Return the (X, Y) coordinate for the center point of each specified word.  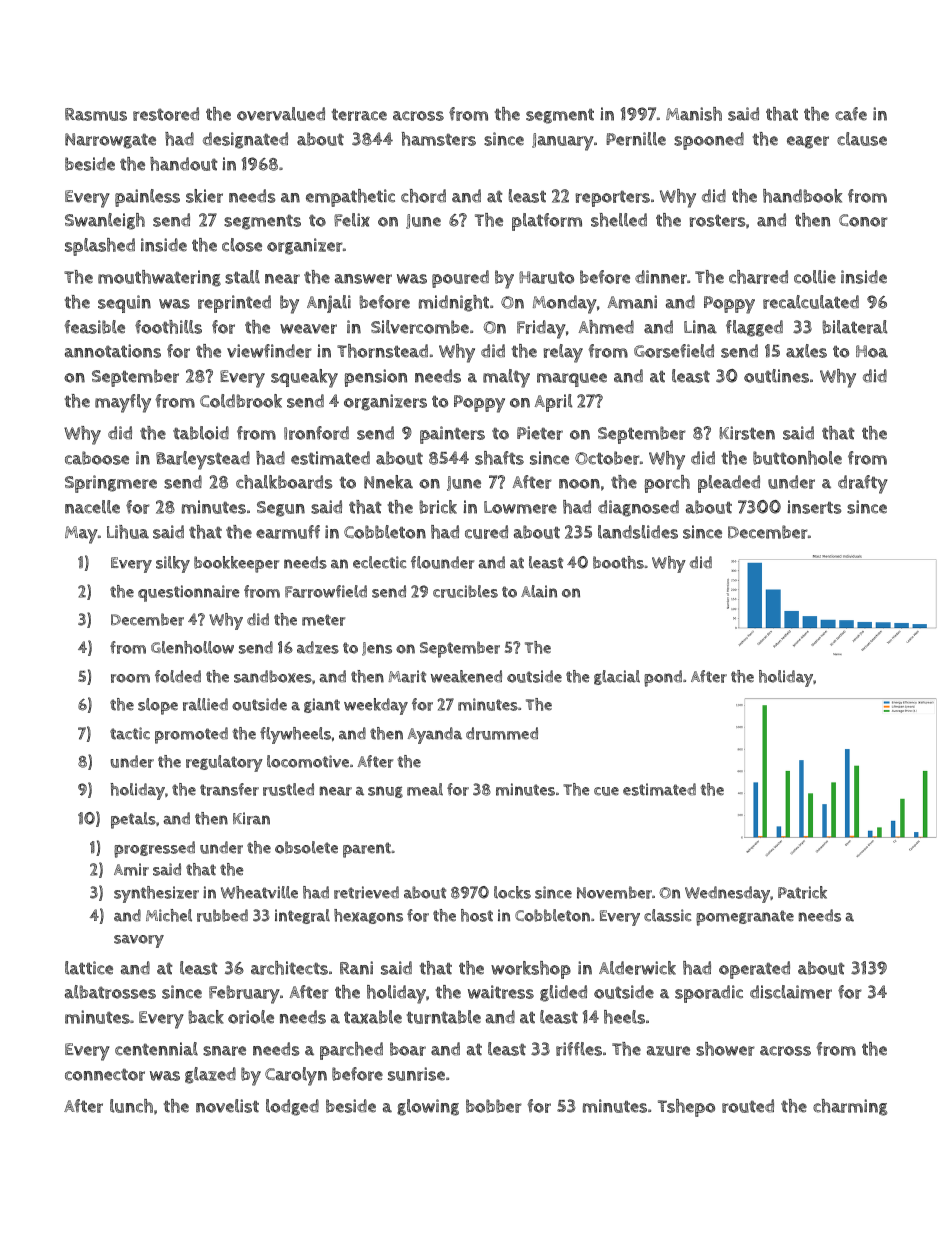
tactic (130, 733)
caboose (97, 458)
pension (376, 378)
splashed (100, 247)
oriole (251, 1017)
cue (606, 791)
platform (547, 222)
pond (663, 678)
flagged (754, 328)
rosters (717, 220)
